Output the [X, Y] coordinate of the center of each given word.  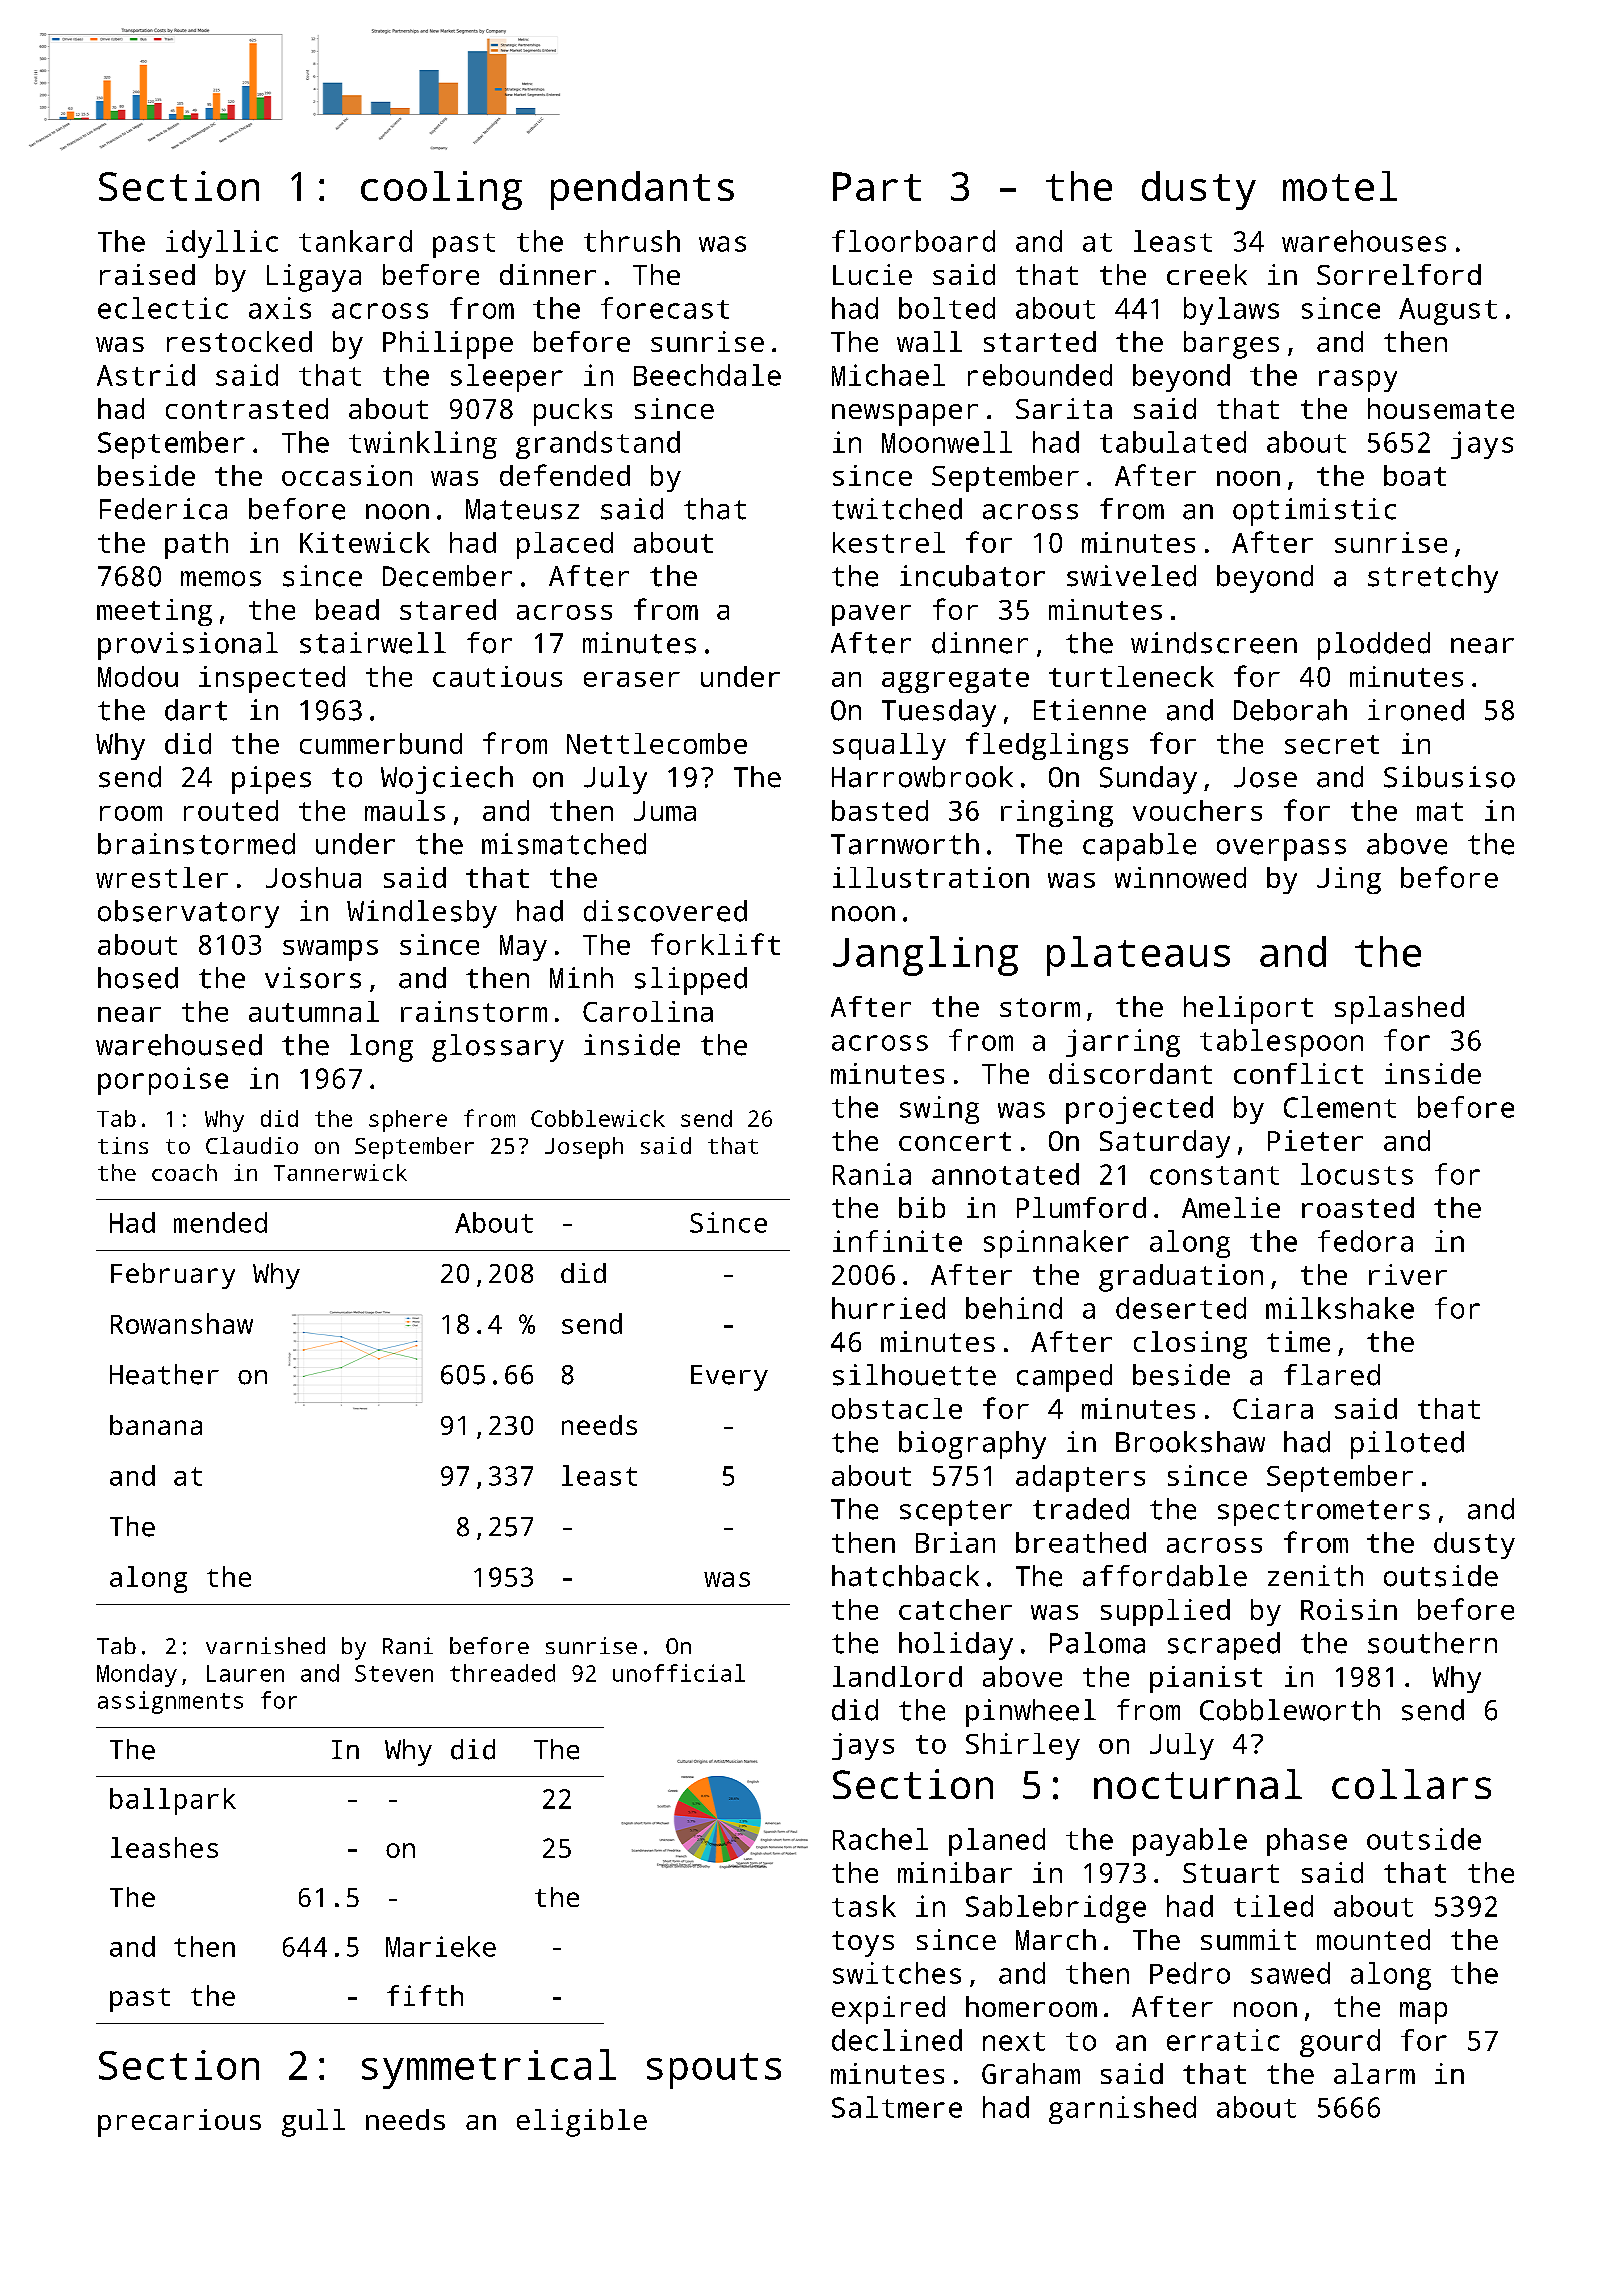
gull [313, 2123]
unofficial [679, 1673]
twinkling [423, 445]
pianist [1206, 1679]
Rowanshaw [182, 1323]
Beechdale [707, 375]
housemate [1441, 408]
